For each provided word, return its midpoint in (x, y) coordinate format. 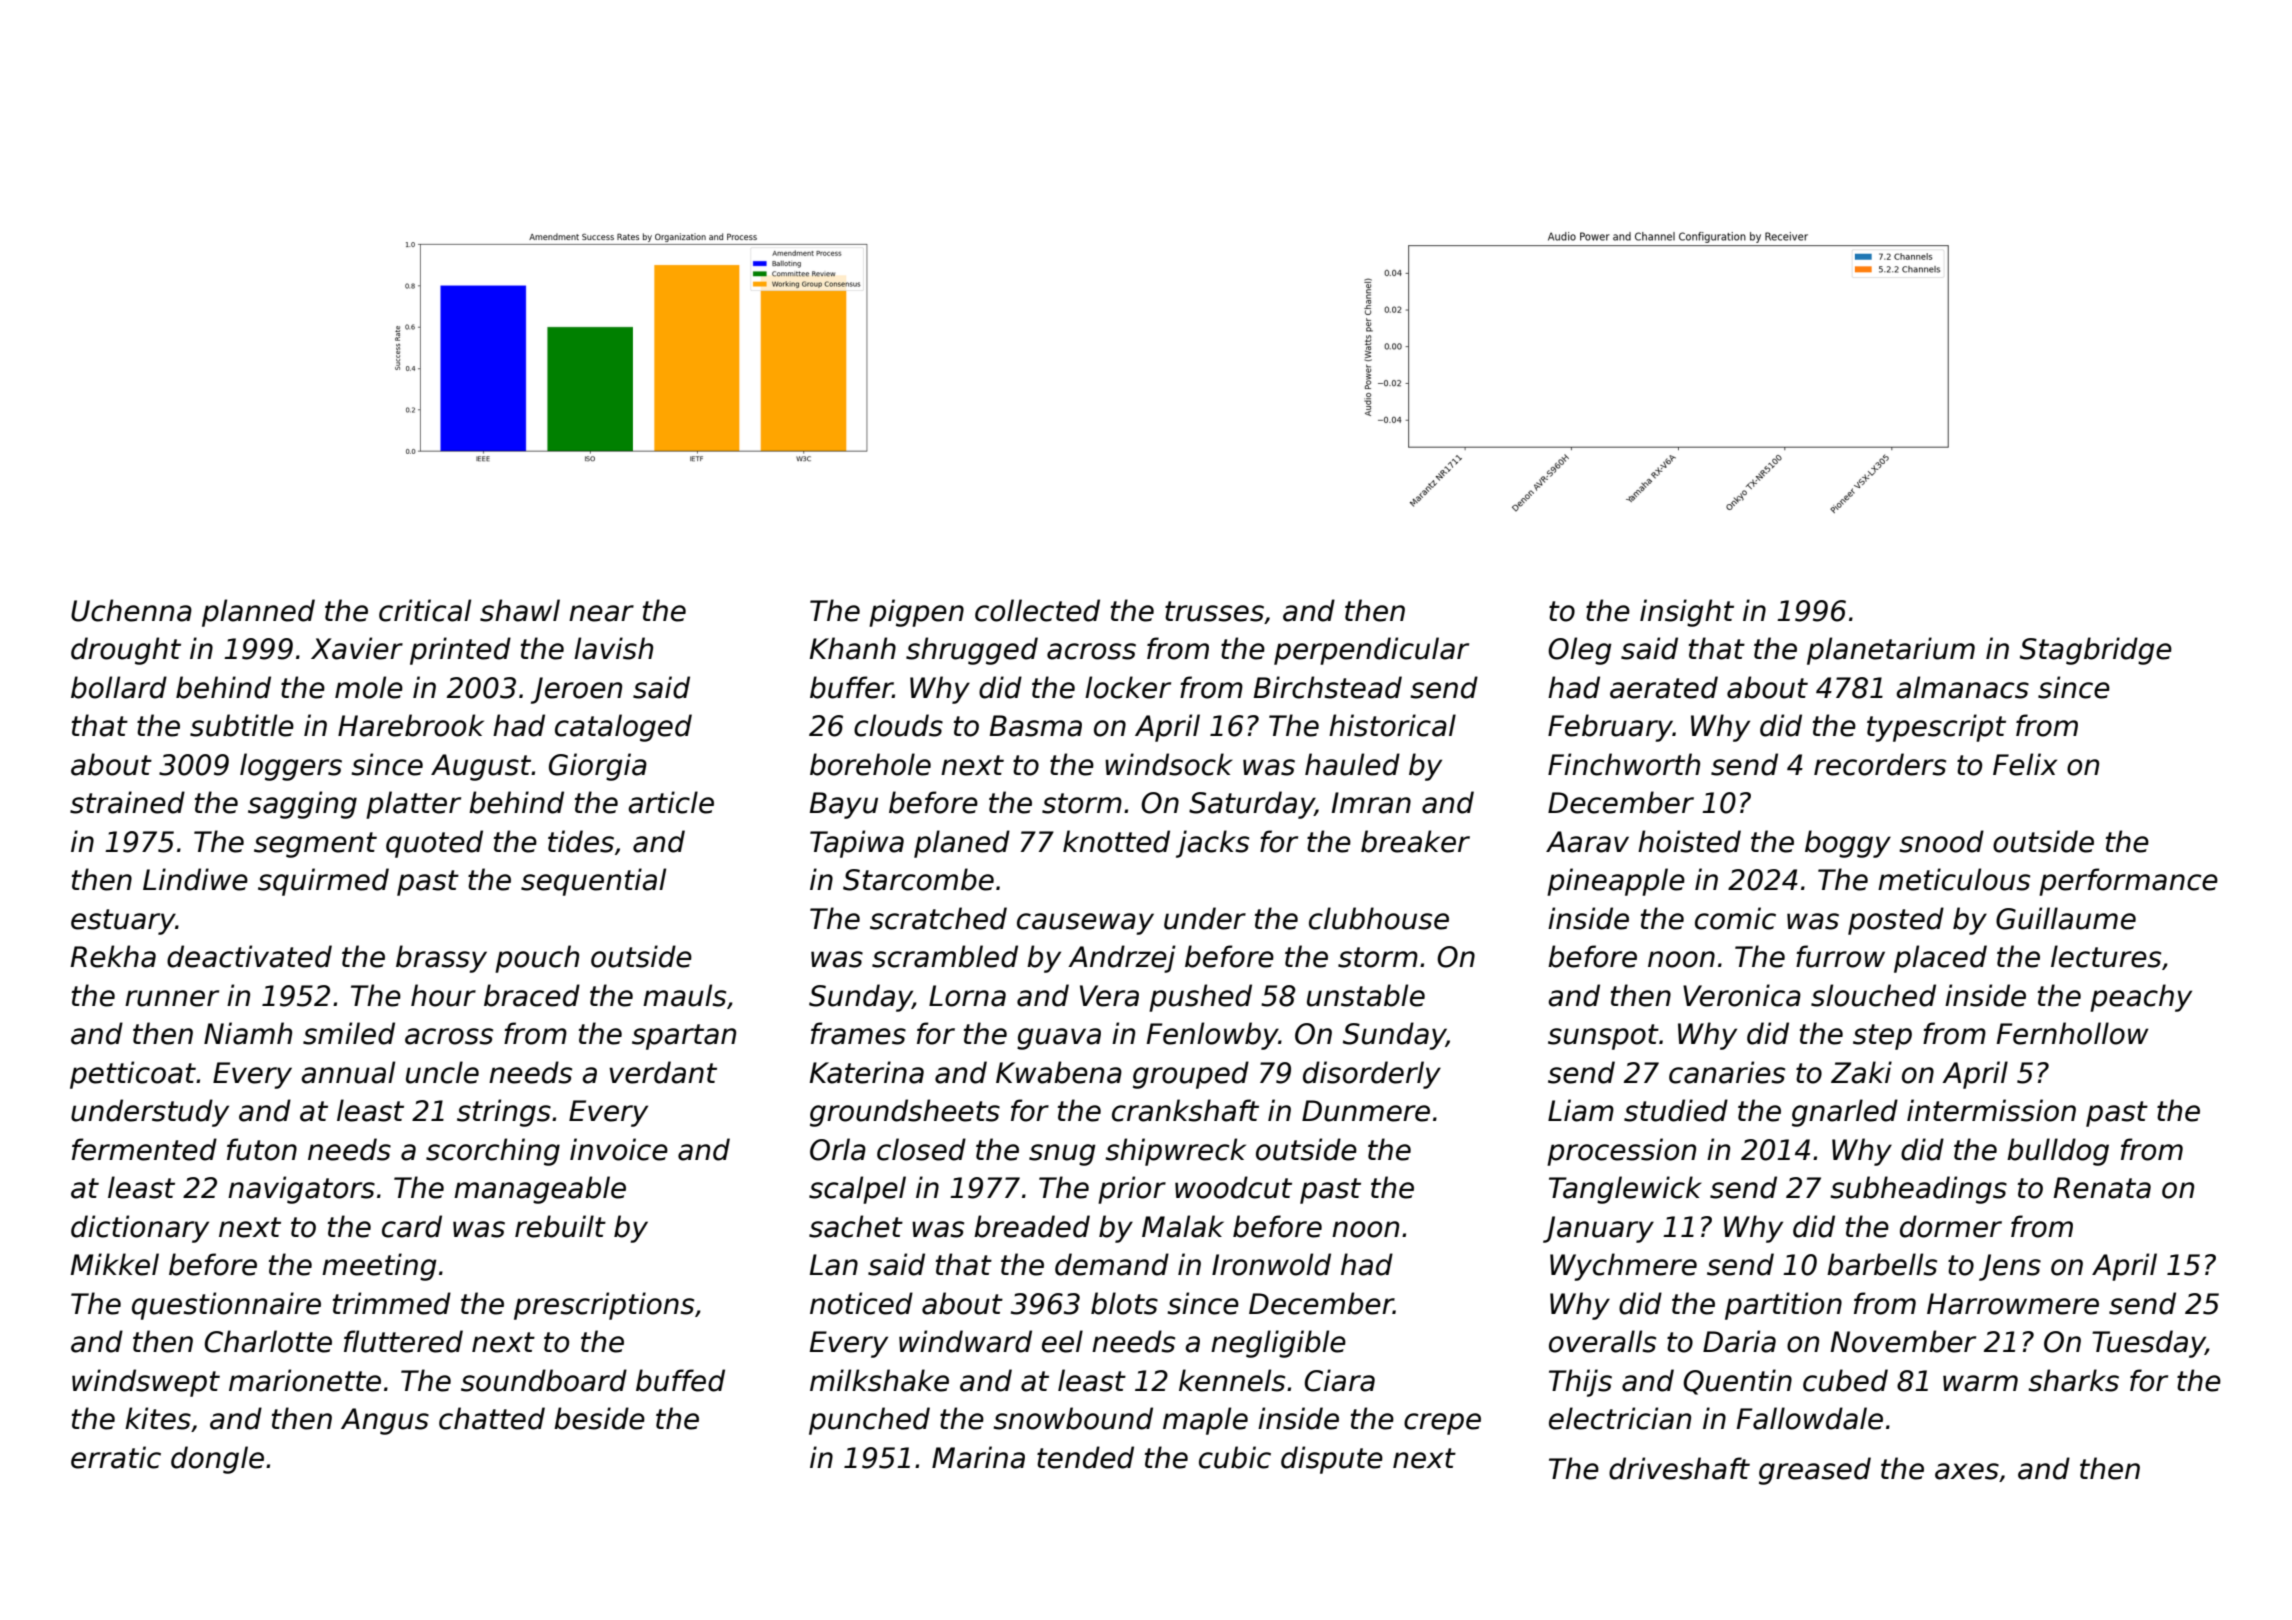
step (1882, 1037)
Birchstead (1327, 687)
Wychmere (1623, 1267)
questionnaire (226, 1306)
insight (1687, 613)
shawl (520, 610)
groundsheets (905, 1113)
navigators (301, 1190)
